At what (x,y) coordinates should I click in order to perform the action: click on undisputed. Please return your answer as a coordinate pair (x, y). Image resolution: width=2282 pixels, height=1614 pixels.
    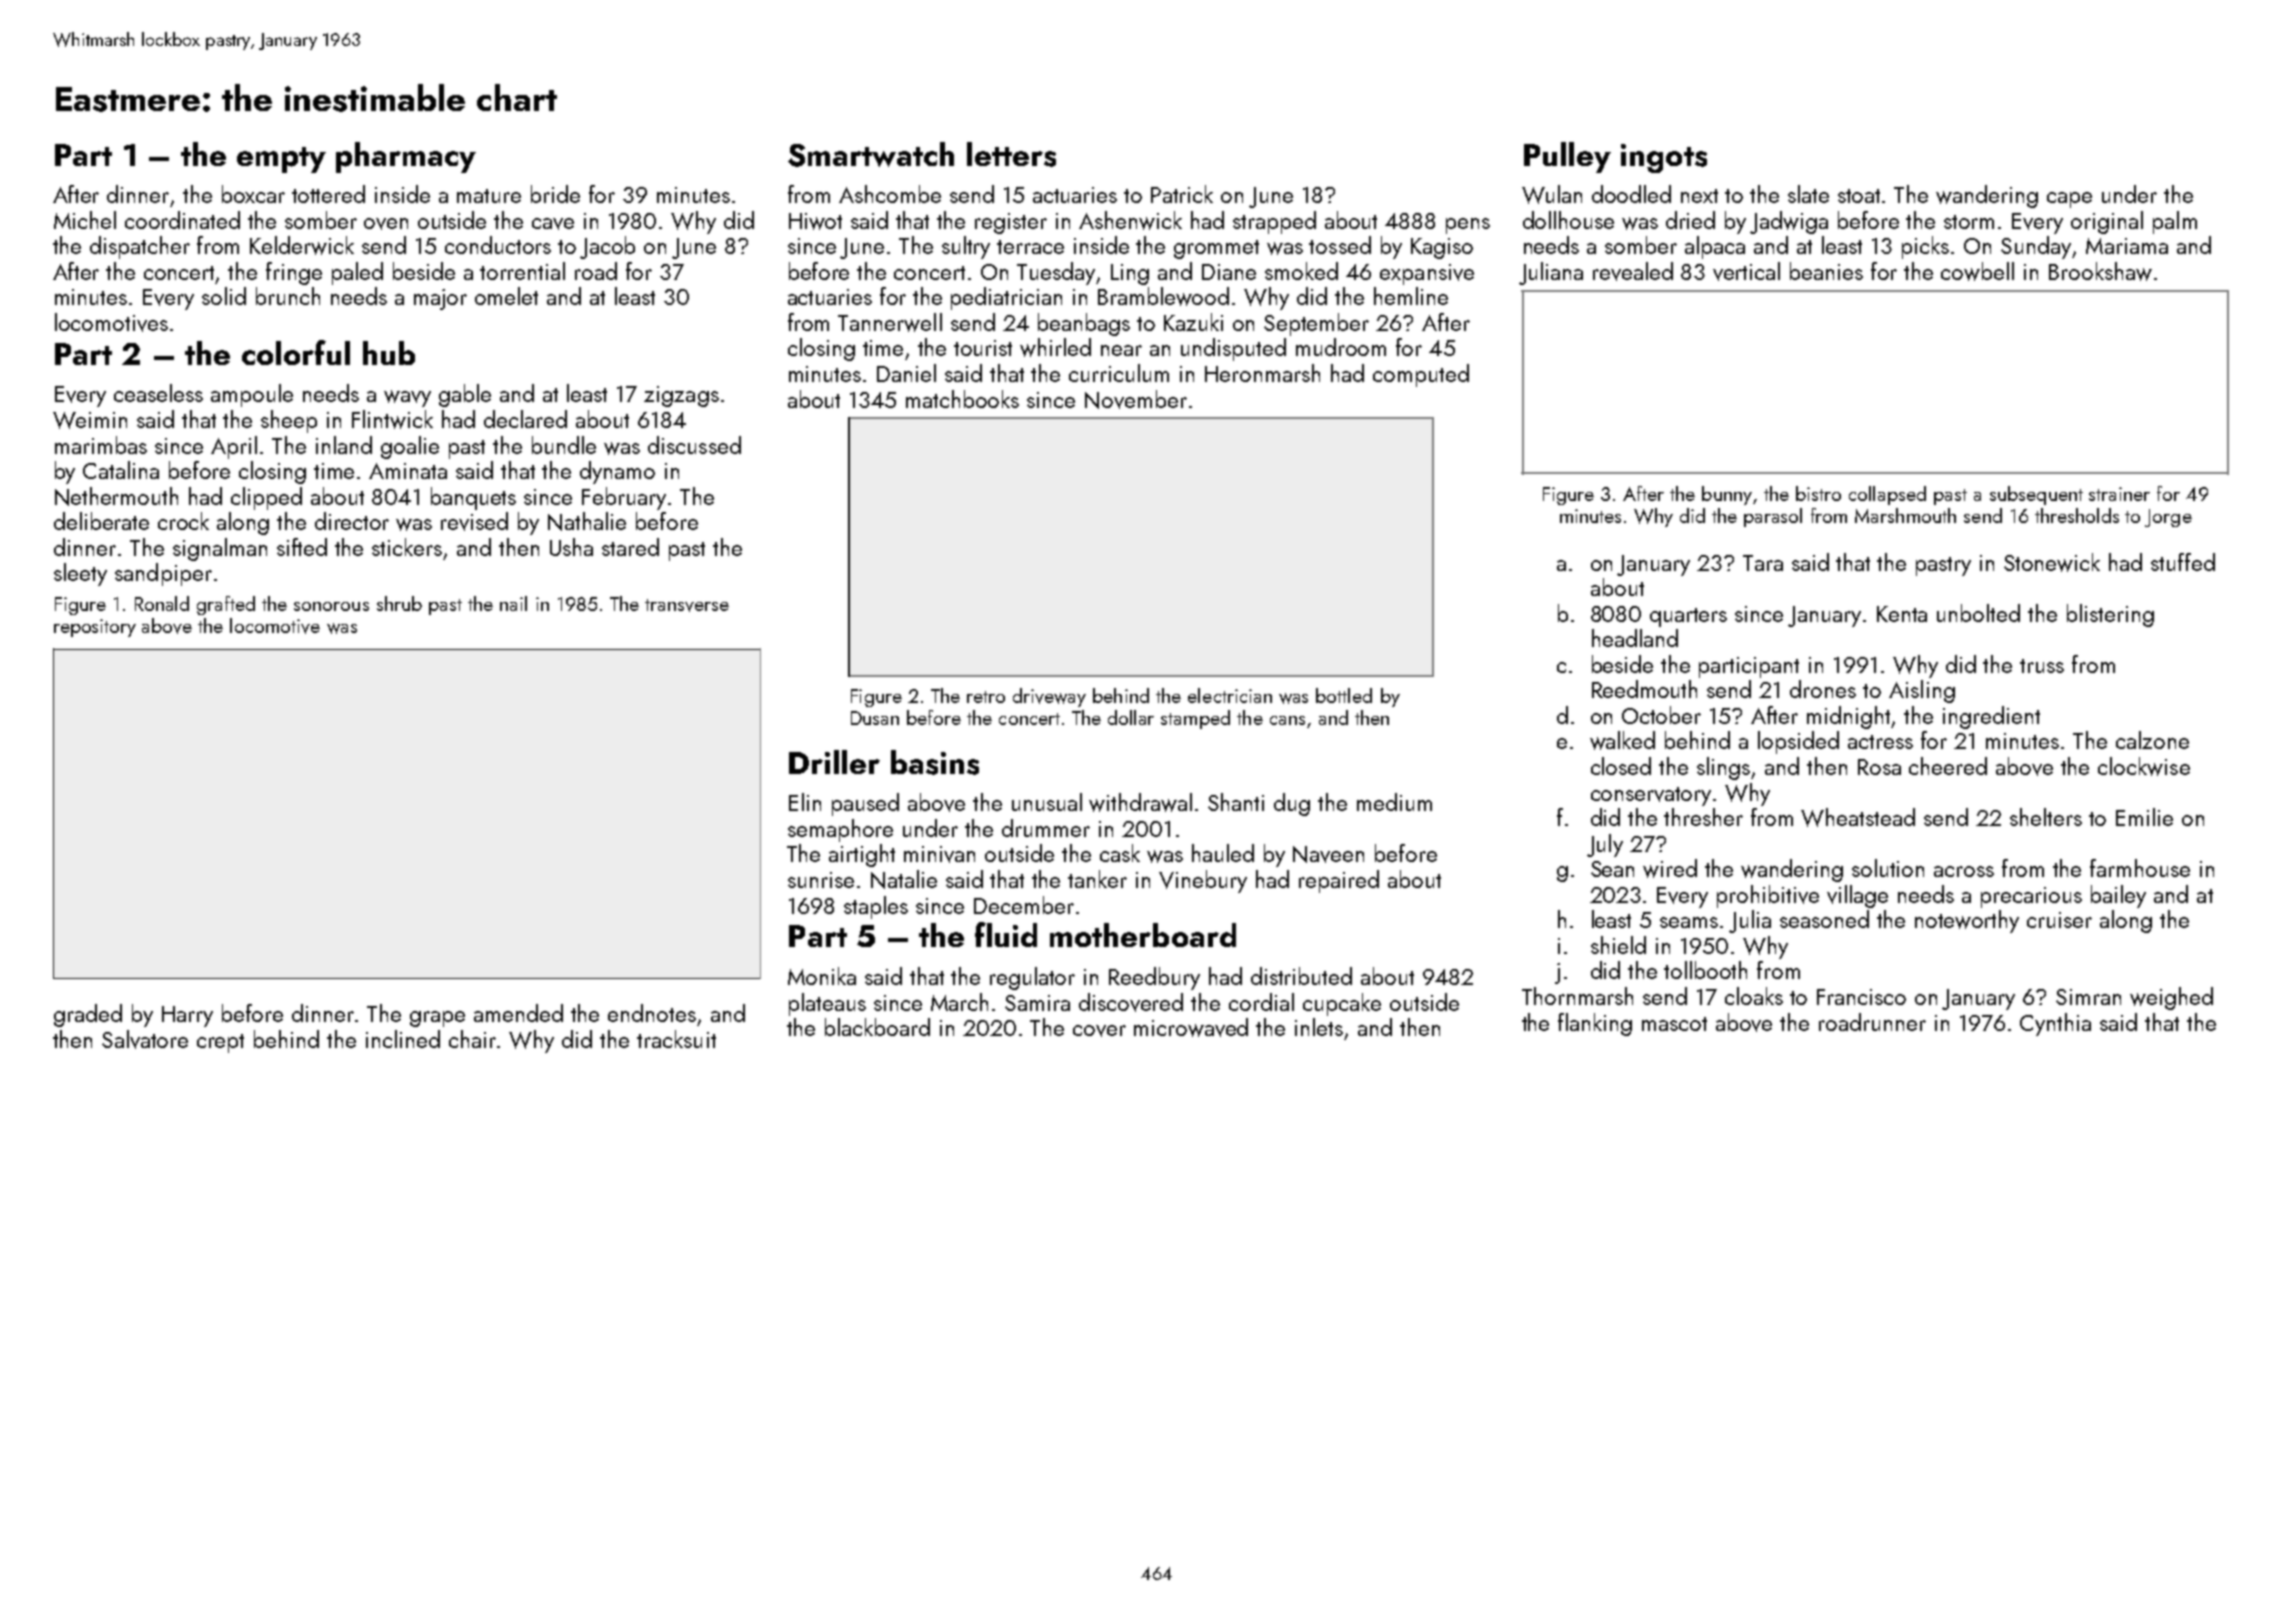
    Looking at the image, I should click on (1233, 349).
